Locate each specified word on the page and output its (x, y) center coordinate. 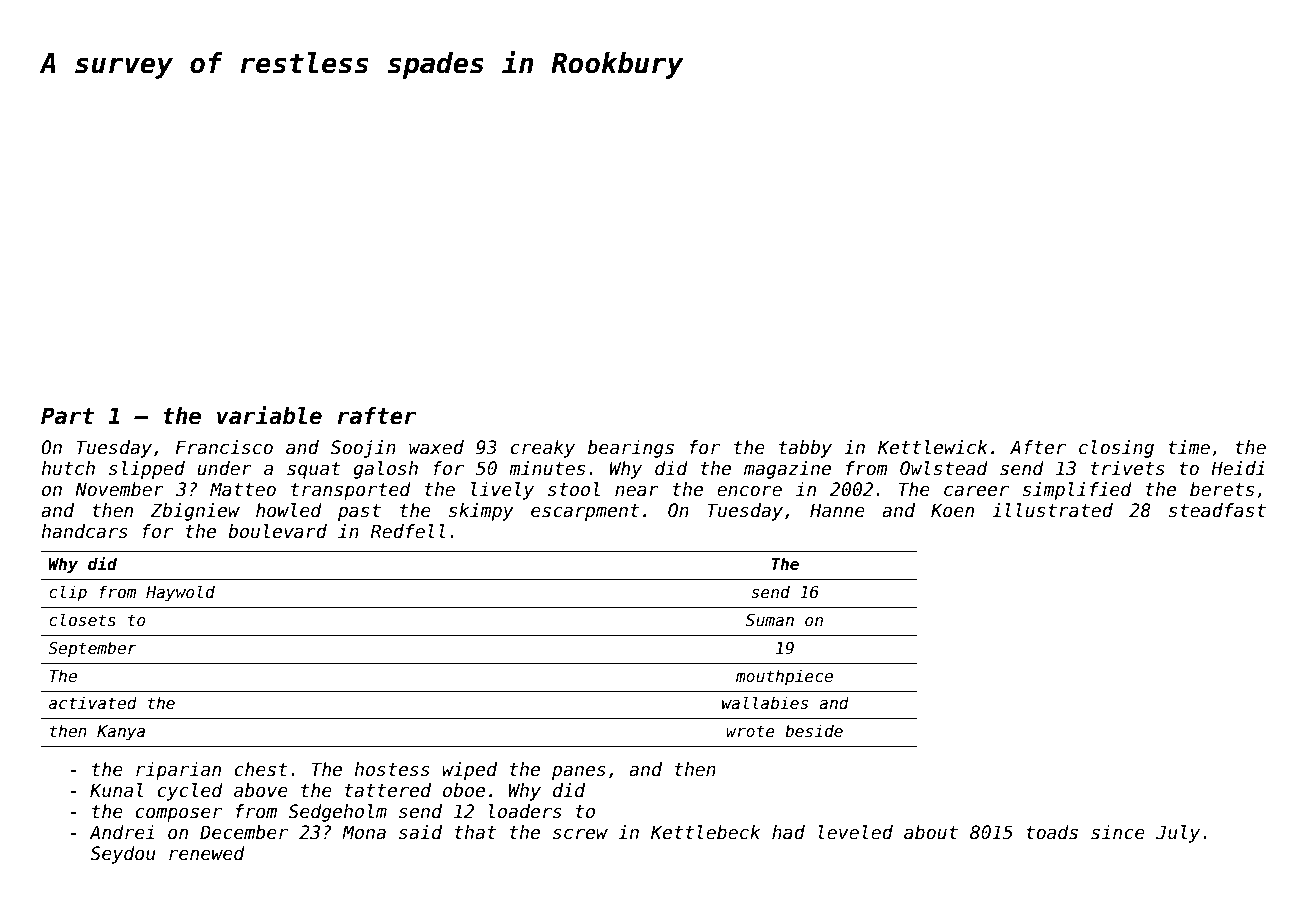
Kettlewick (933, 447)
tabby (805, 449)
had (788, 832)
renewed (207, 853)
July (1178, 834)
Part (67, 416)
